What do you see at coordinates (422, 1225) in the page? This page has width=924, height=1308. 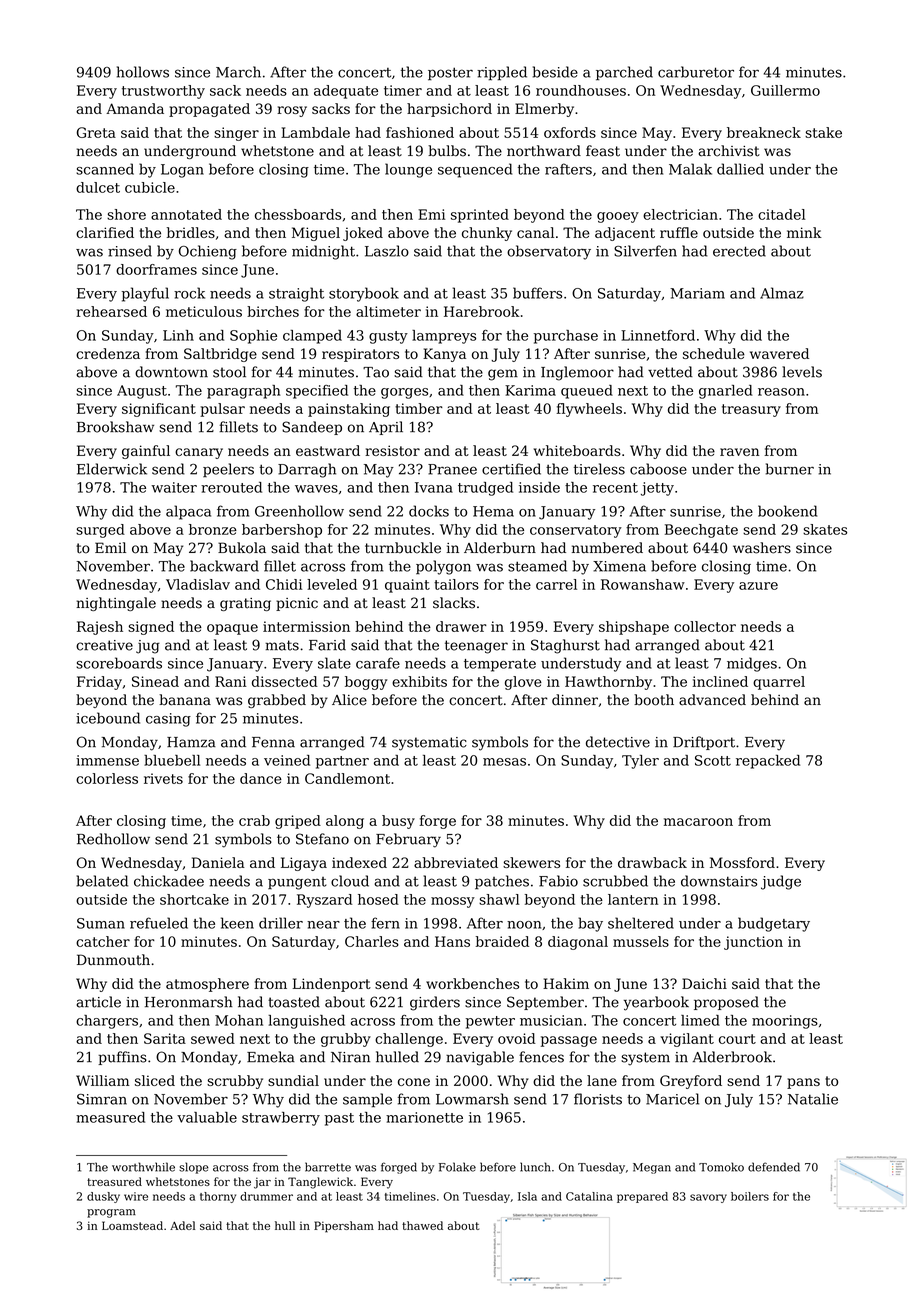 I see `thawed` at bounding box center [422, 1225].
